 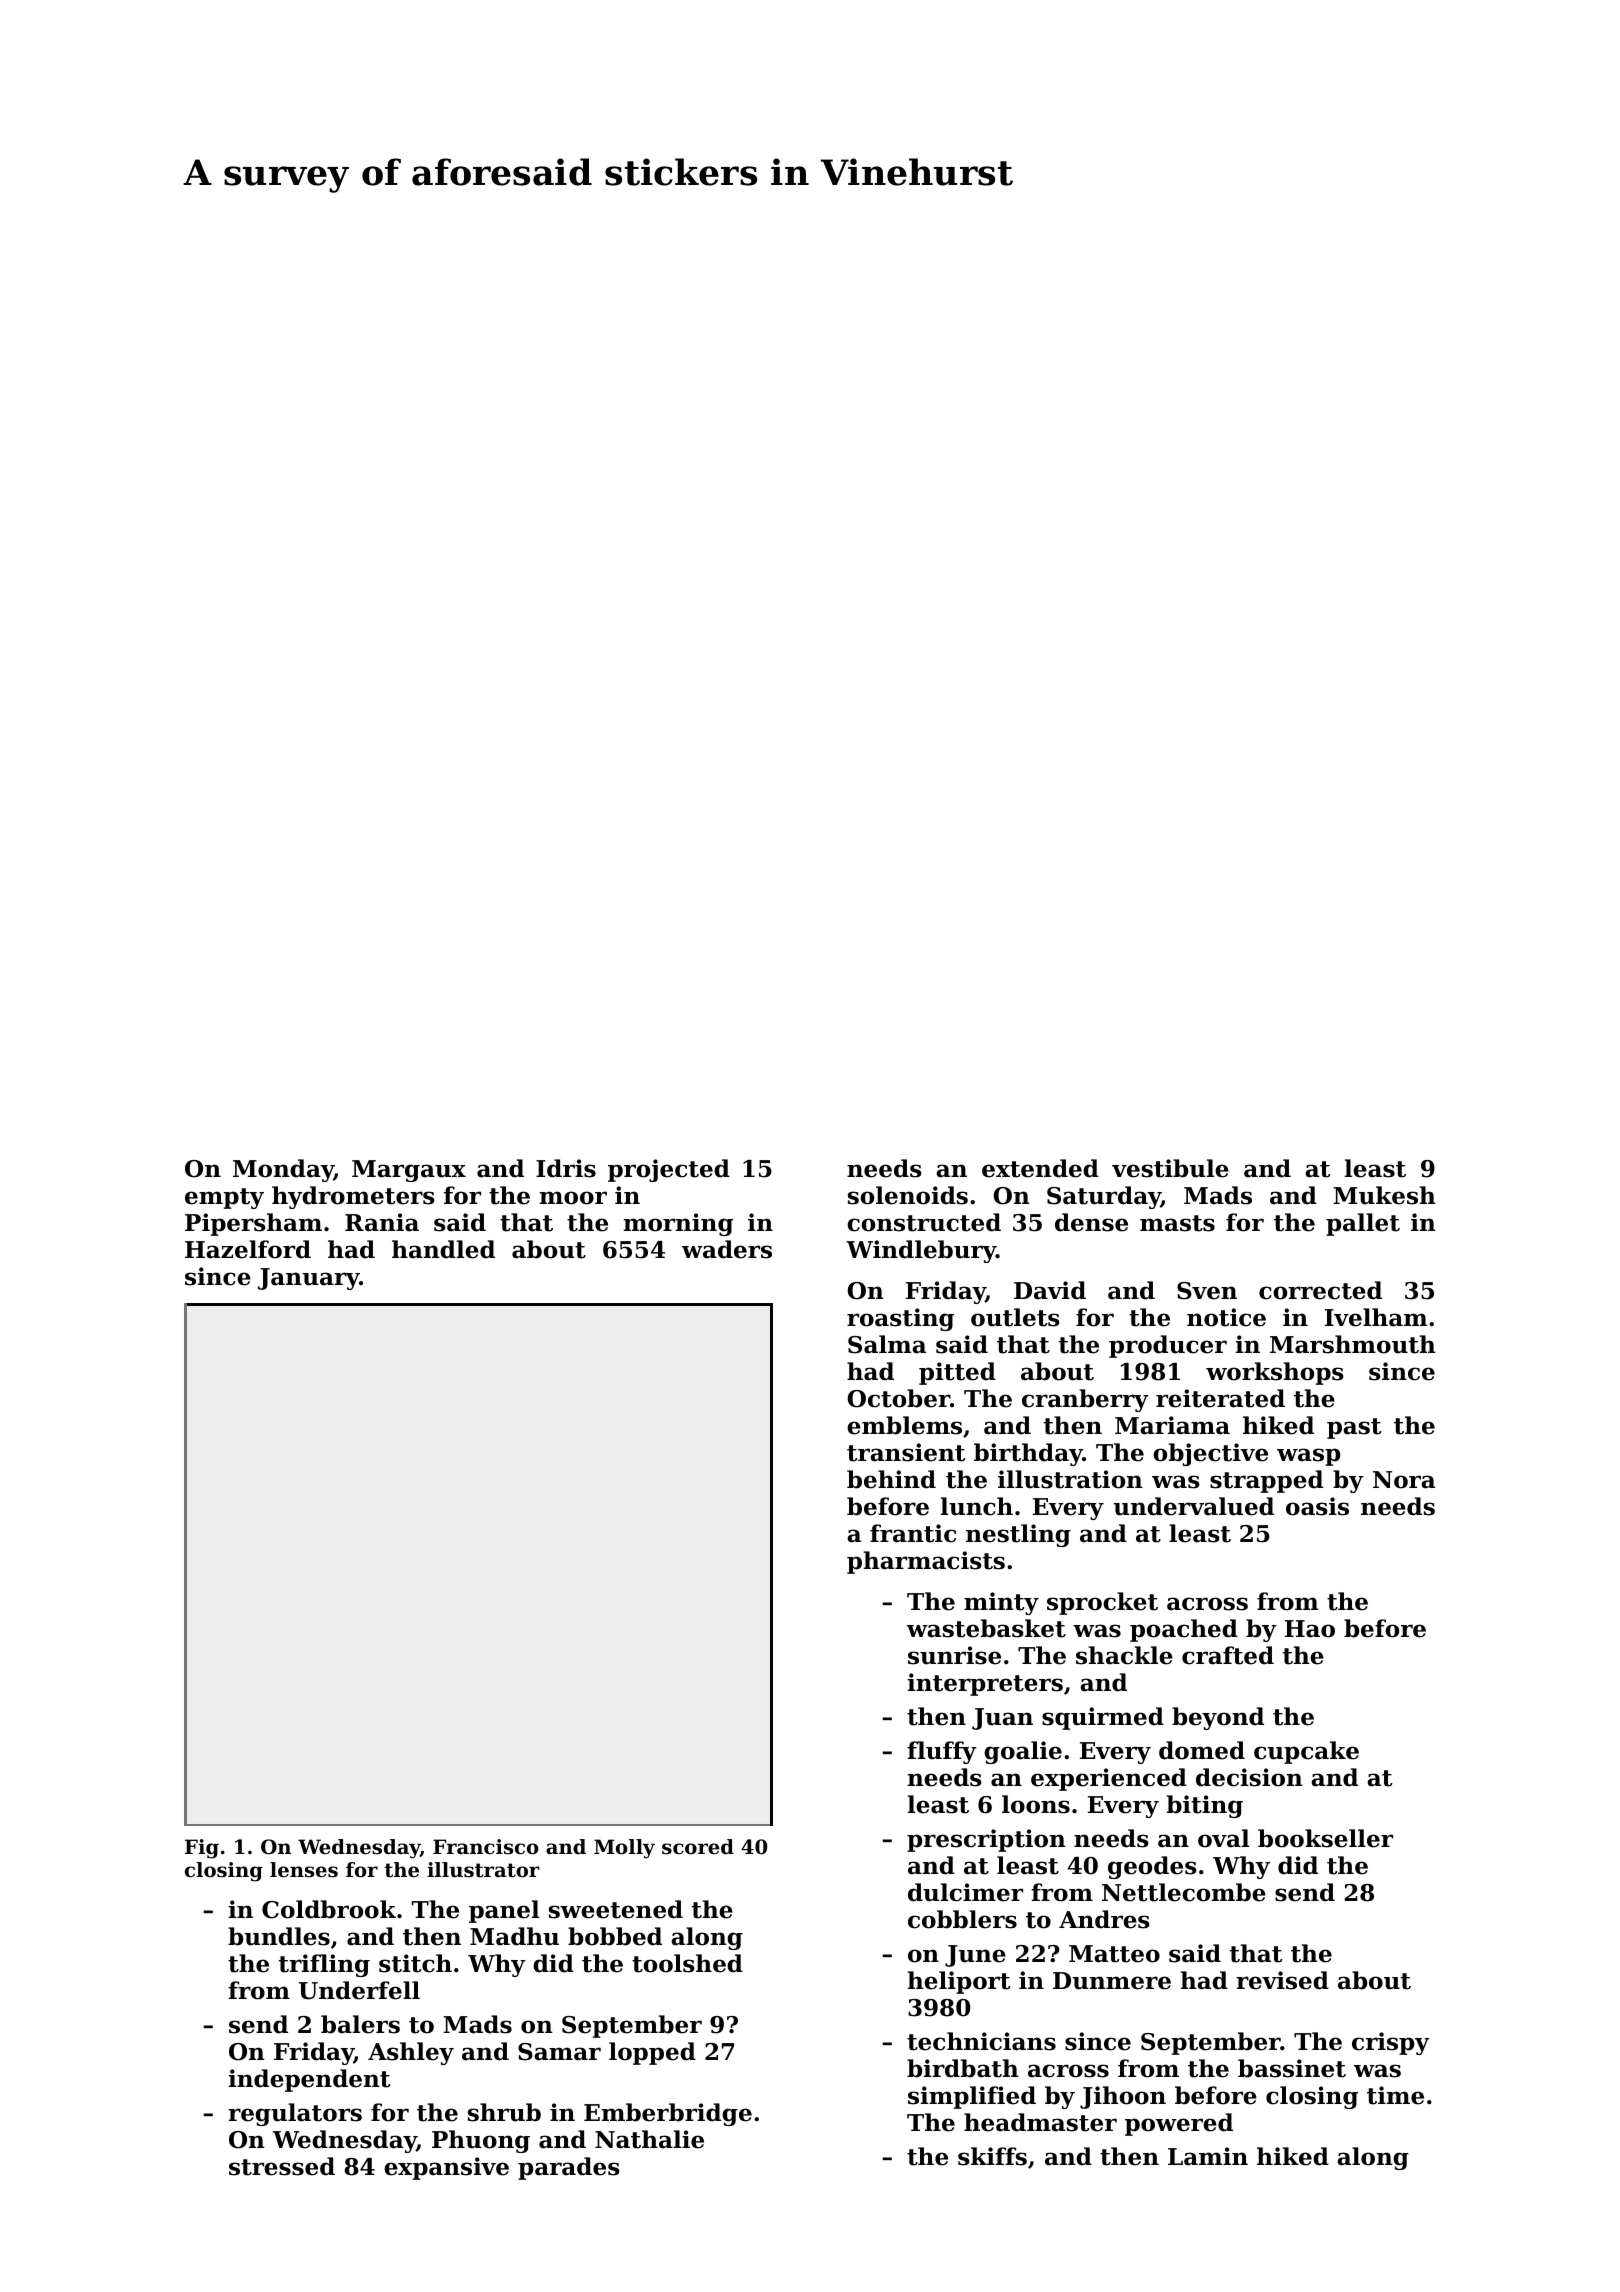 What do you see at coordinates (1040, 1168) in the screenshot?
I see `extended` at bounding box center [1040, 1168].
